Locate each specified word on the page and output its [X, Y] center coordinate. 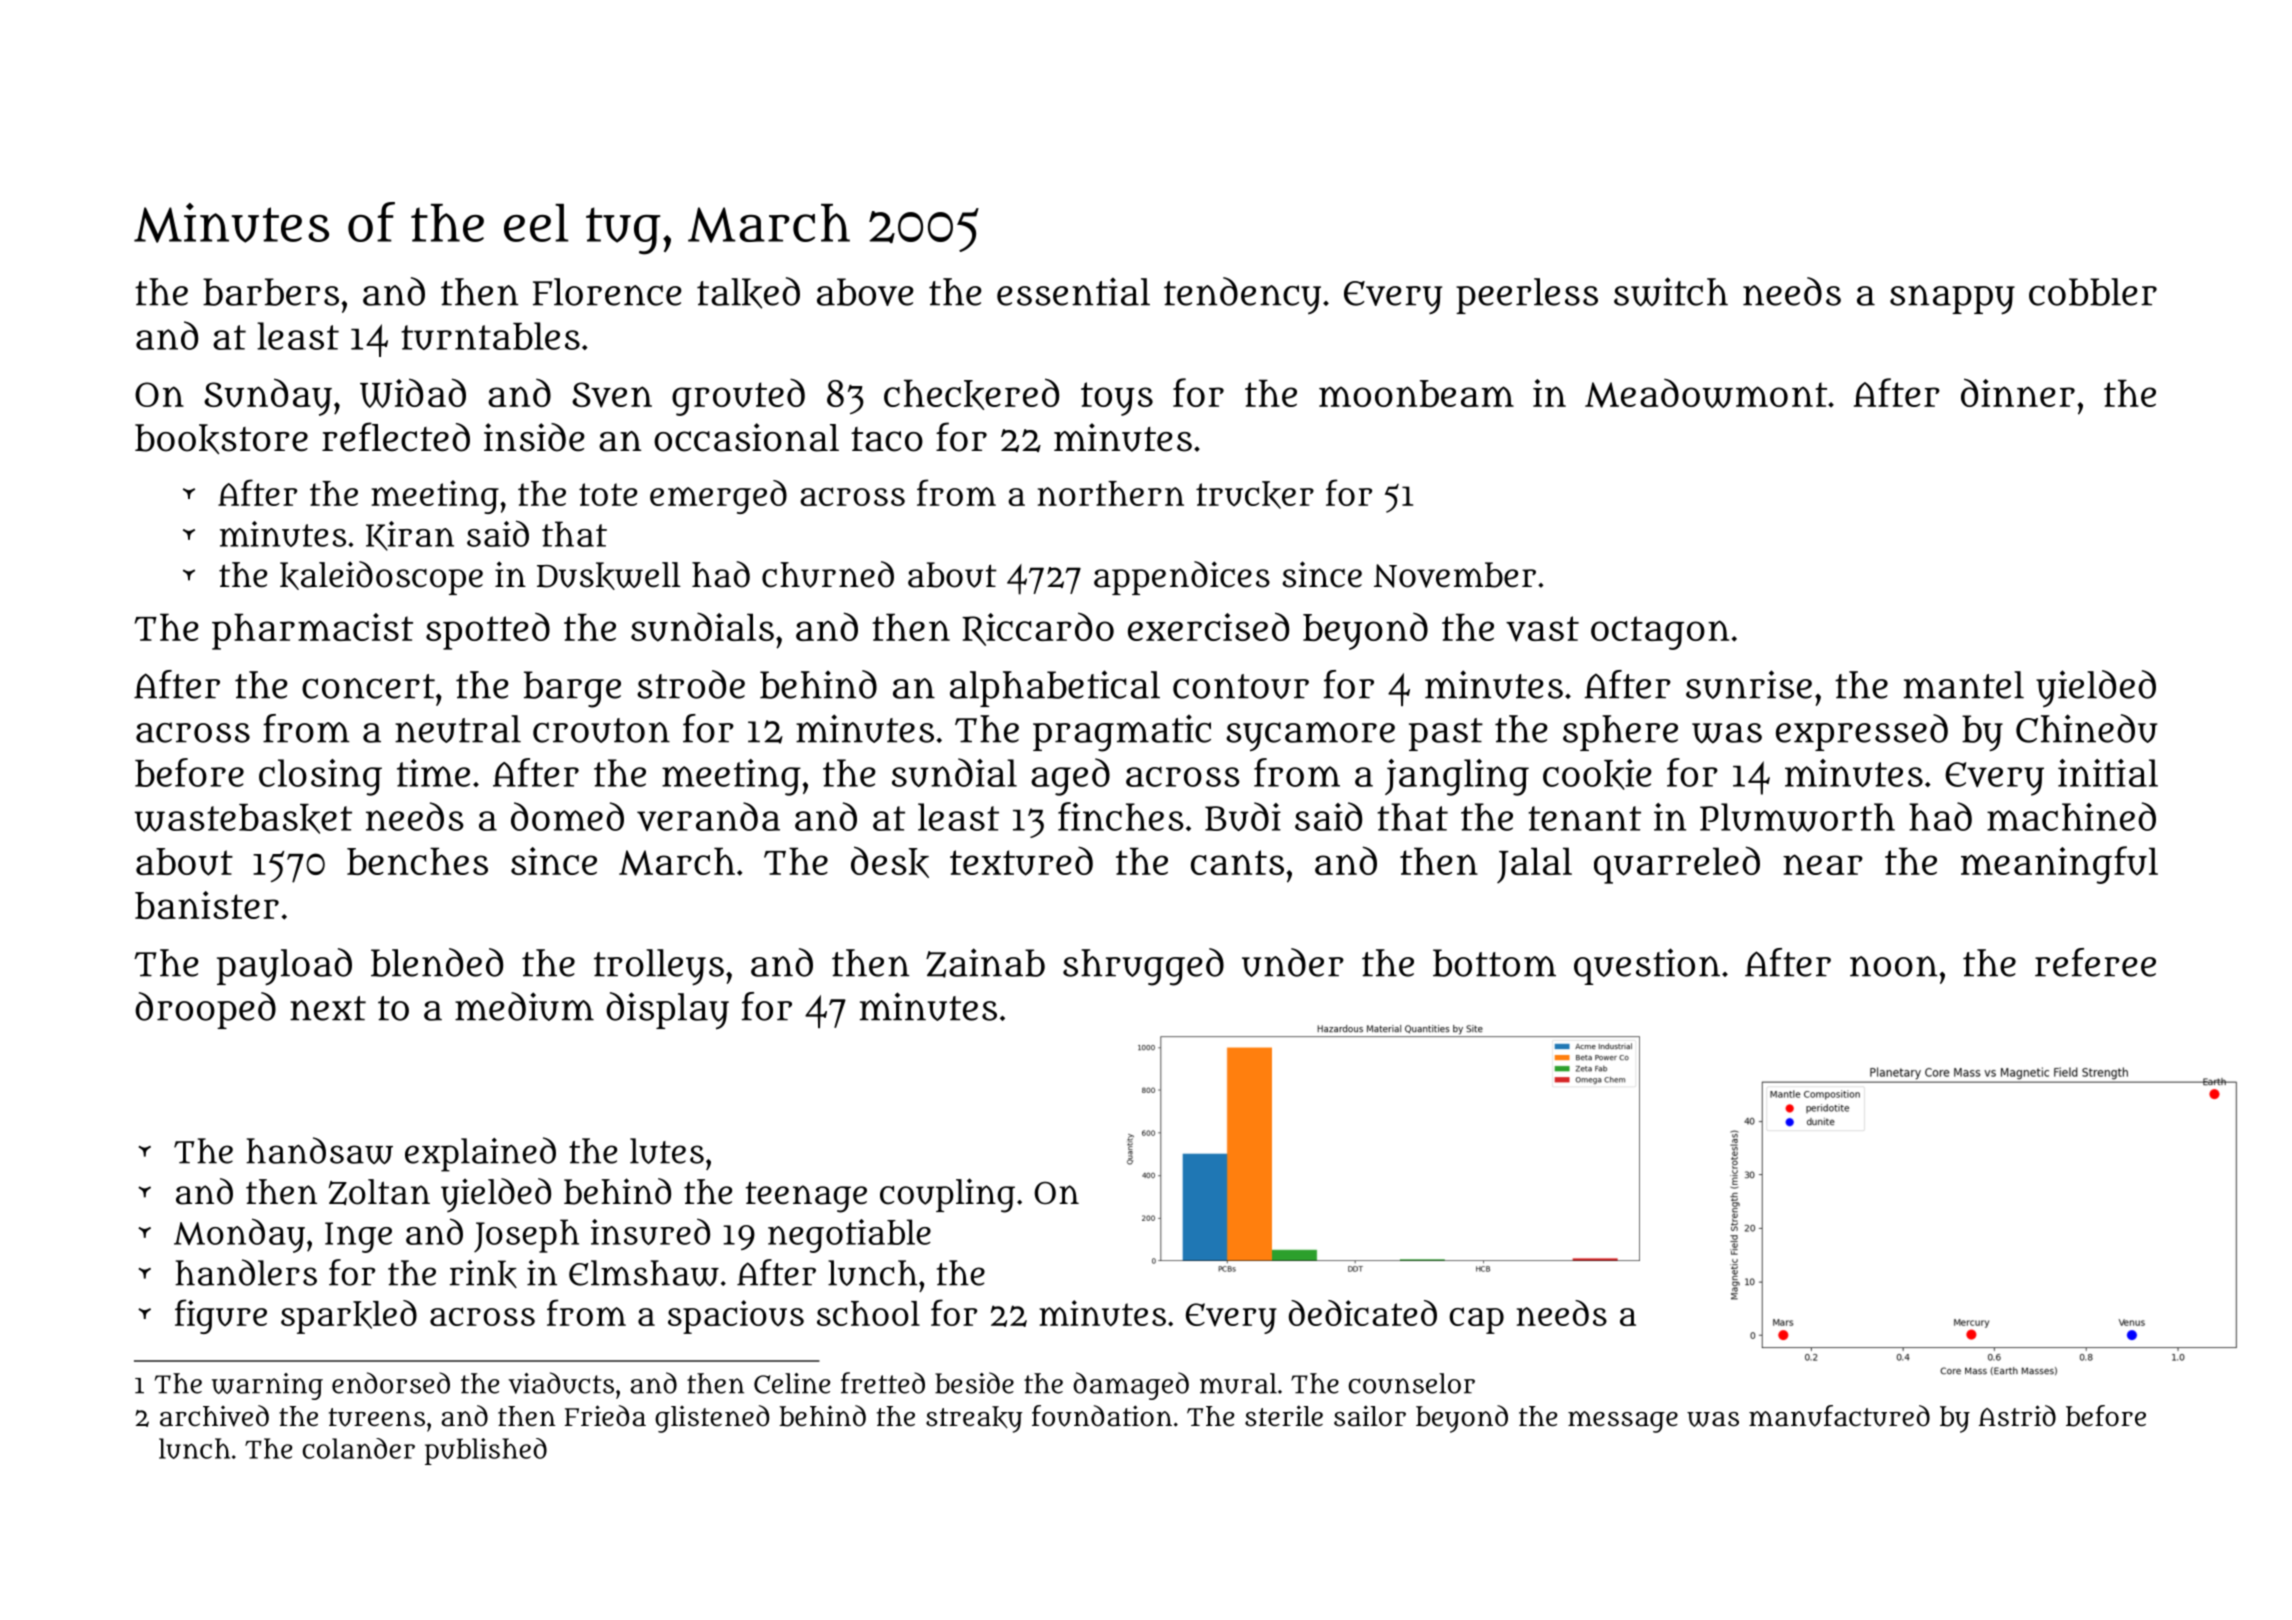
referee [2095, 962]
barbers [271, 292]
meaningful [2059, 865]
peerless [1527, 296]
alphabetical [1055, 688]
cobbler [2093, 292]
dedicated [1363, 1313]
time [433, 773]
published [486, 1451]
